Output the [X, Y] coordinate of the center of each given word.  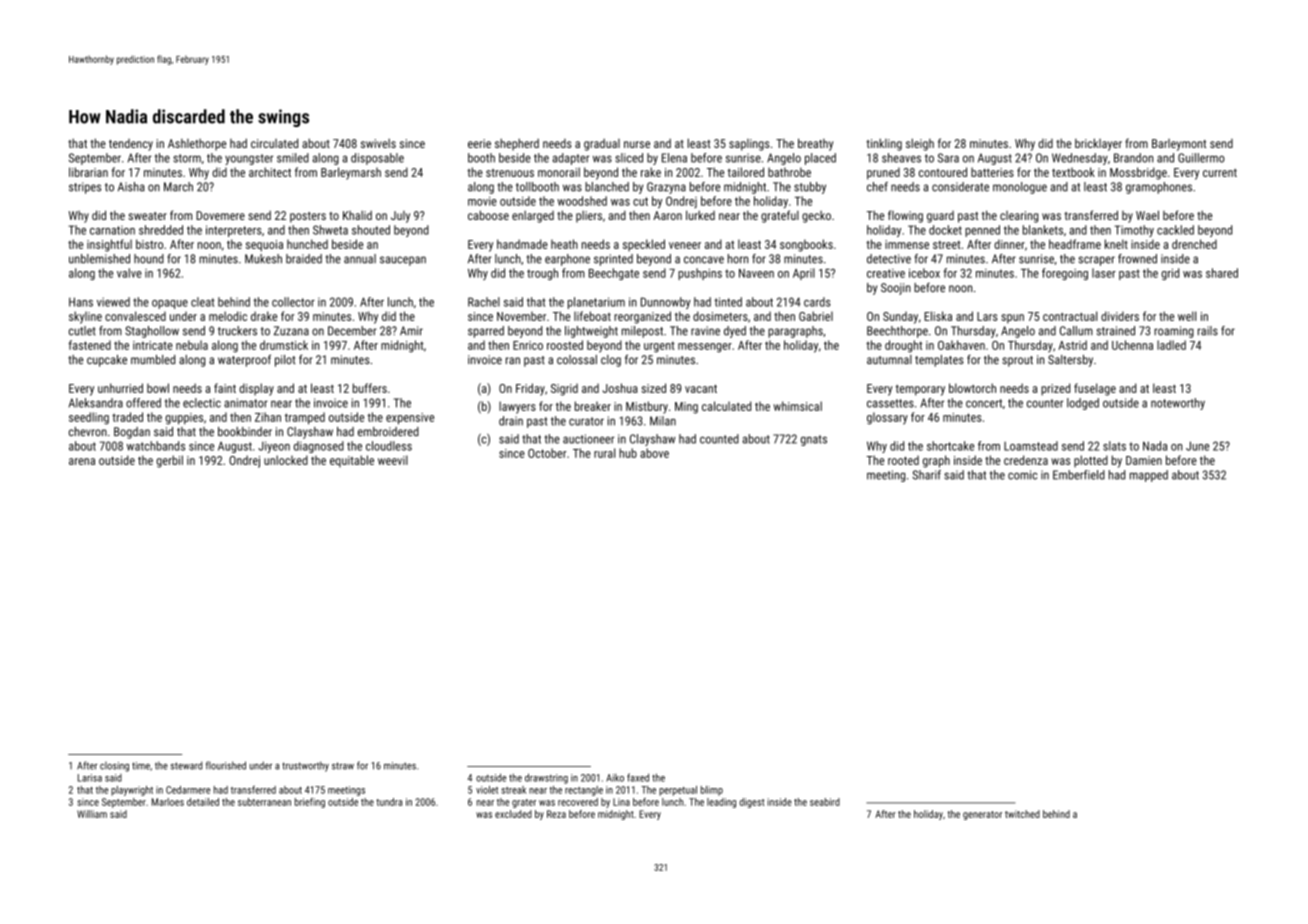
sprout [1017, 361]
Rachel [484, 302]
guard [940, 217]
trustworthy [305, 766]
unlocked [286, 460]
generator [982, 815]
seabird [825, 802]
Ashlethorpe [197, 145]
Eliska [938, 316]
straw [343, 766]
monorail [559, 172]
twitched [1022, 814]
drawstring [546, 778]
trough [542, 274]
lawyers [517, 407]
